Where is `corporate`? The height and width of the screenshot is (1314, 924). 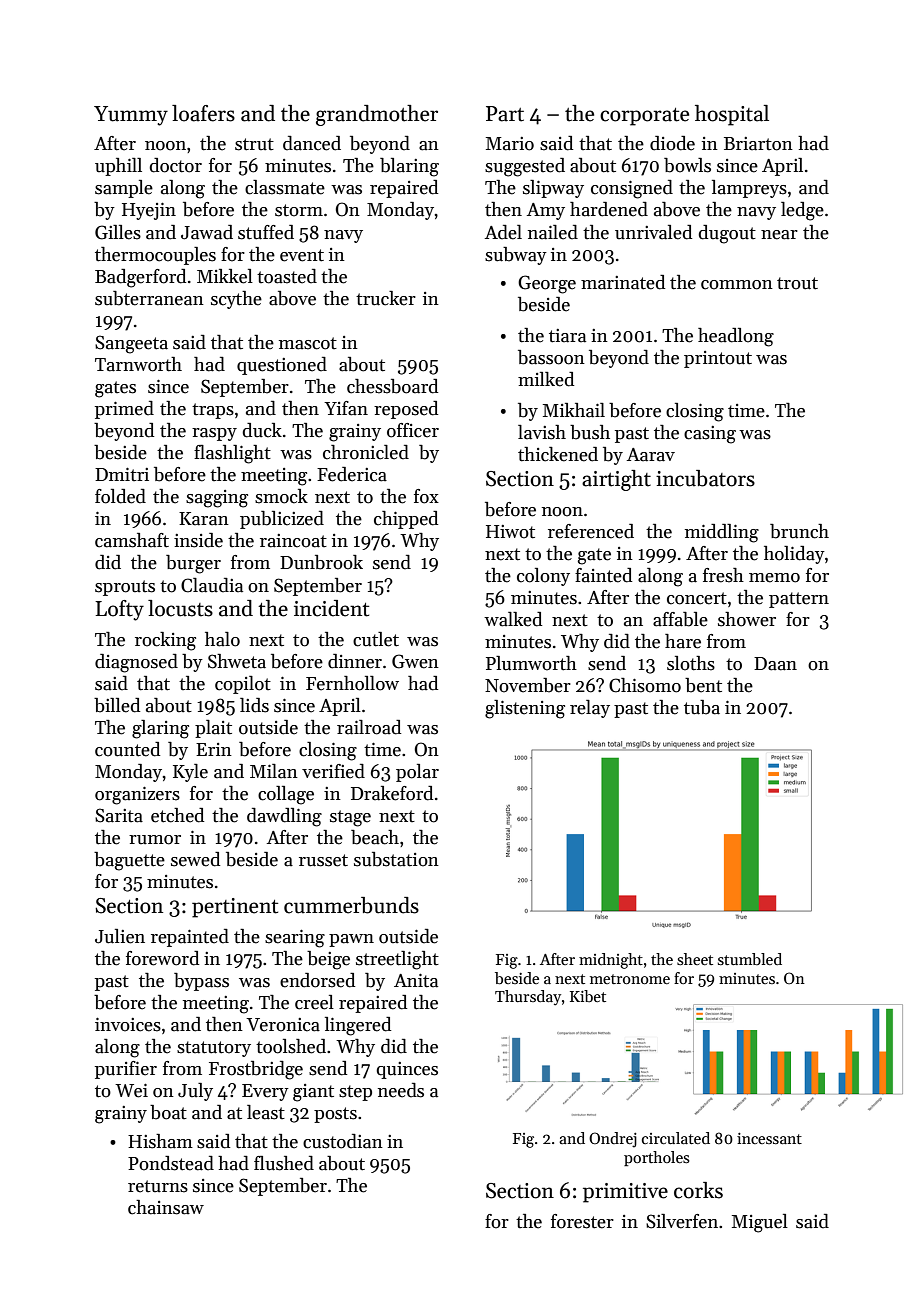 corporate is located at coordinates (644, 117).
